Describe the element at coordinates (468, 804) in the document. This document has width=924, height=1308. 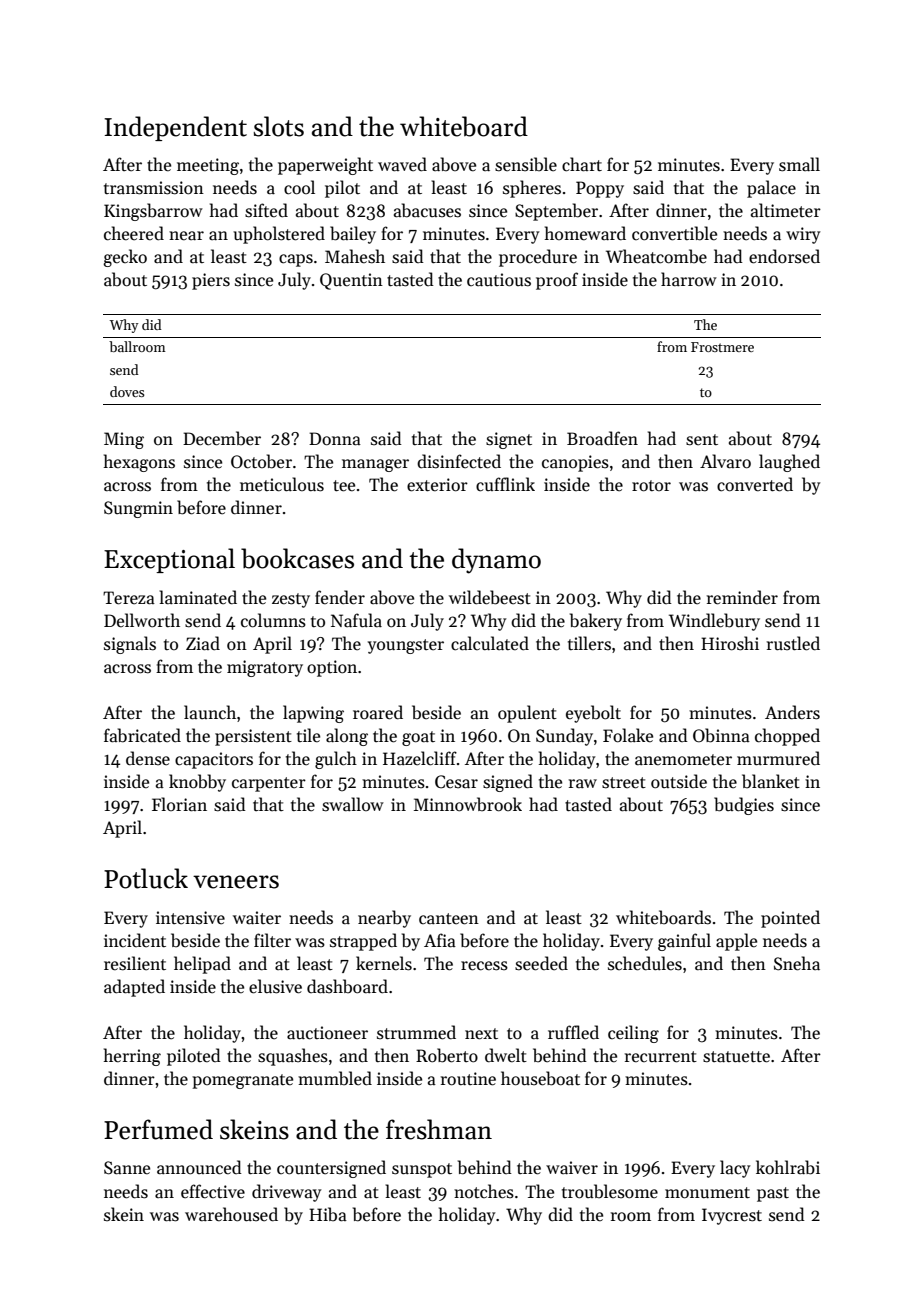
I see `Minnowbrook` at that location.
